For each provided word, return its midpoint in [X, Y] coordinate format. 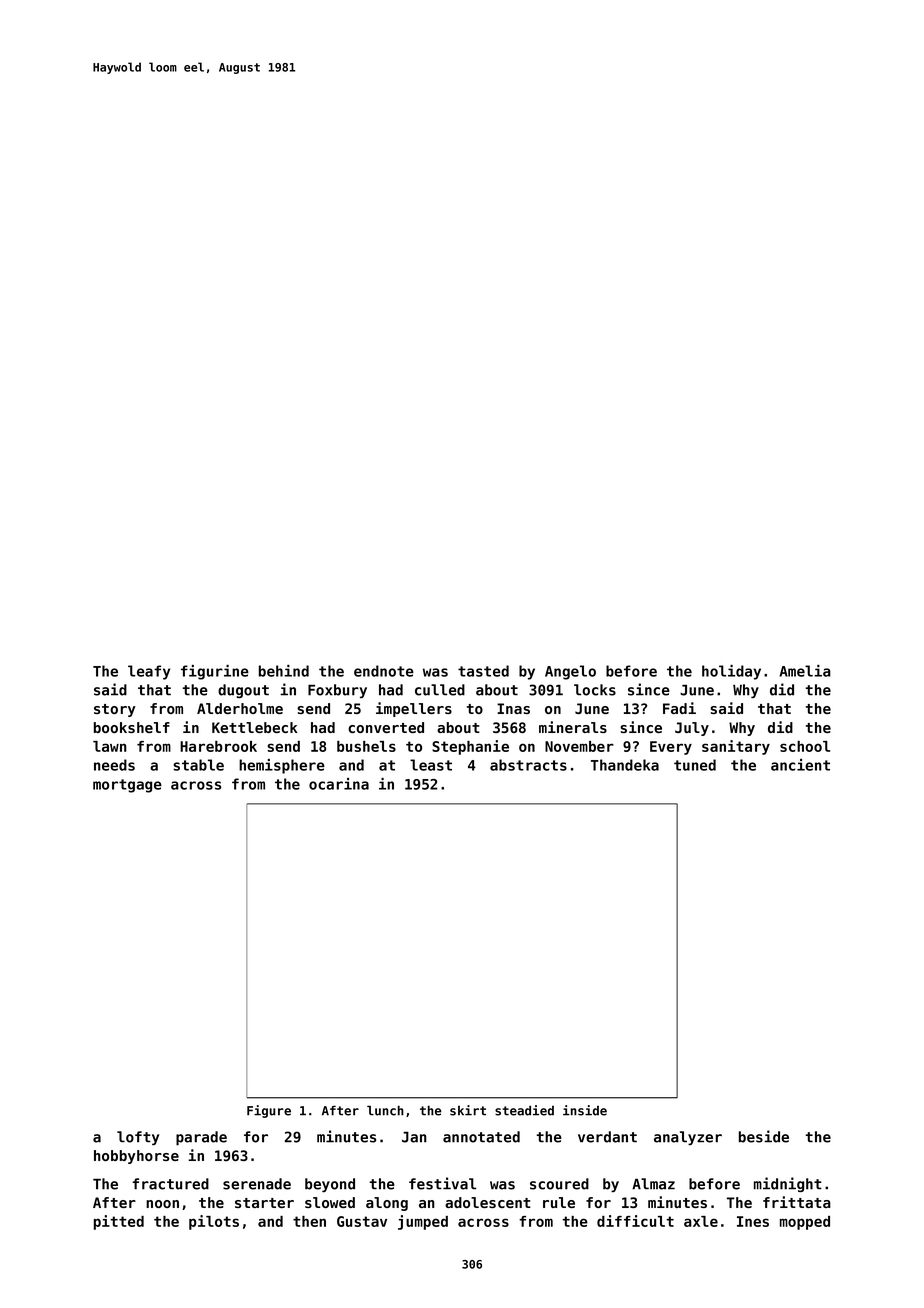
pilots [214, 1222]
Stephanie [470, 747]
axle [701, 1221]
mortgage [127, 786]
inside [585, 1110]
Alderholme [240, 708]
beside [764, 1136]
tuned [695, 765]
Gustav [362, 1221]
